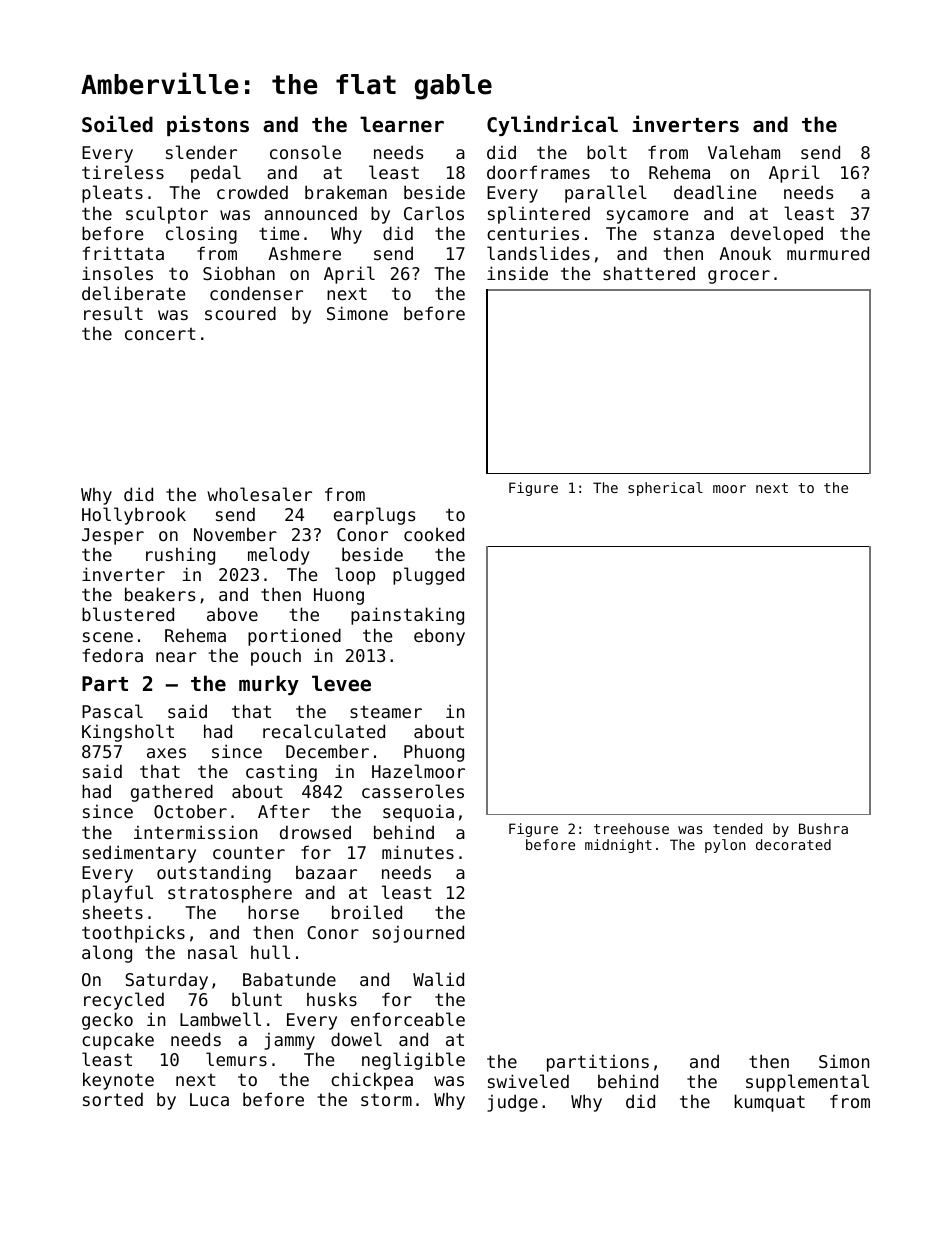  I want to click on storm, so click(386, 1099).
